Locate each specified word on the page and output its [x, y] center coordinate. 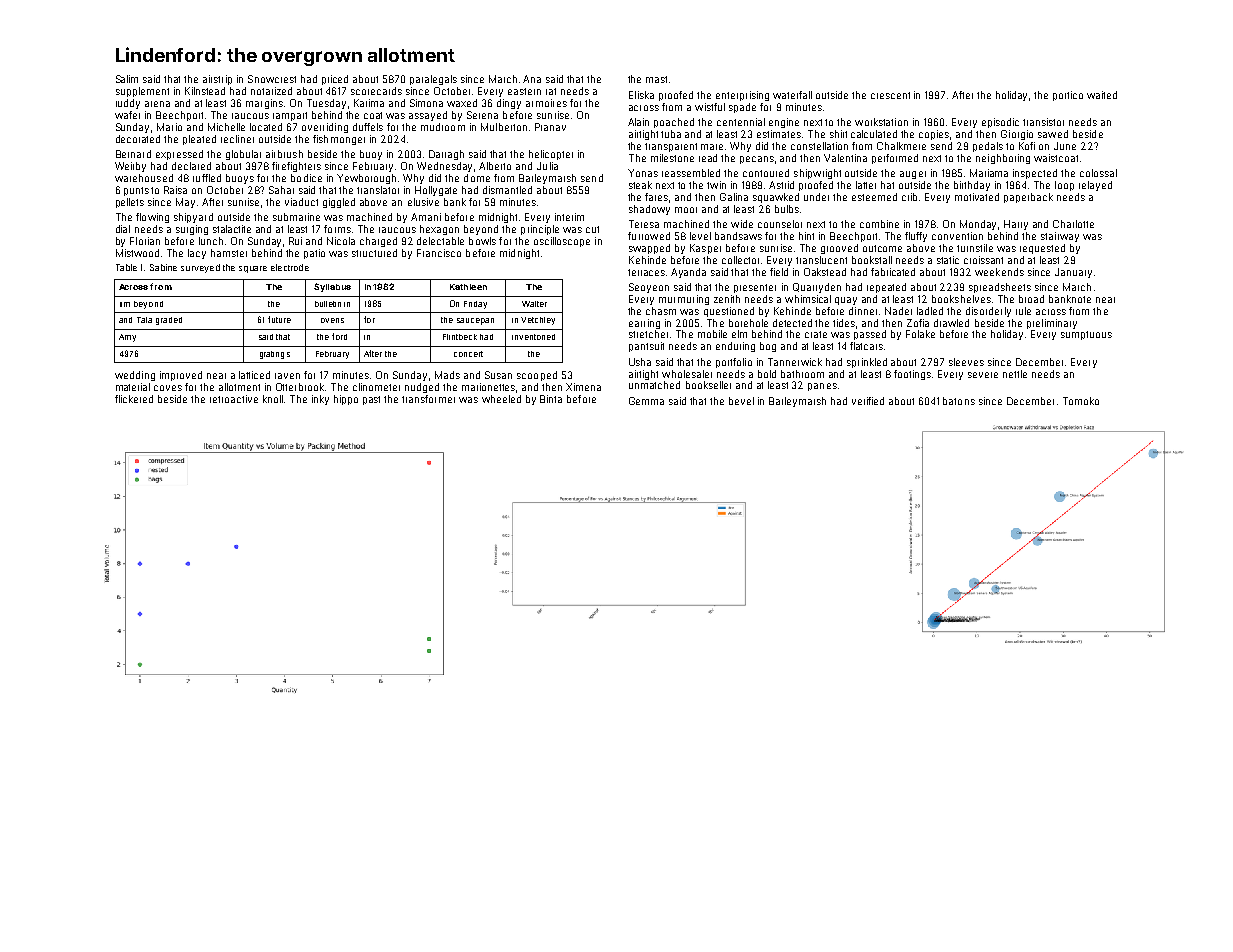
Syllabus [332, 287]
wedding [135, 376]
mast [656, 79]
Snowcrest [272, 79]
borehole [748, 323]
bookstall [872, 260]
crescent [890, 95]
